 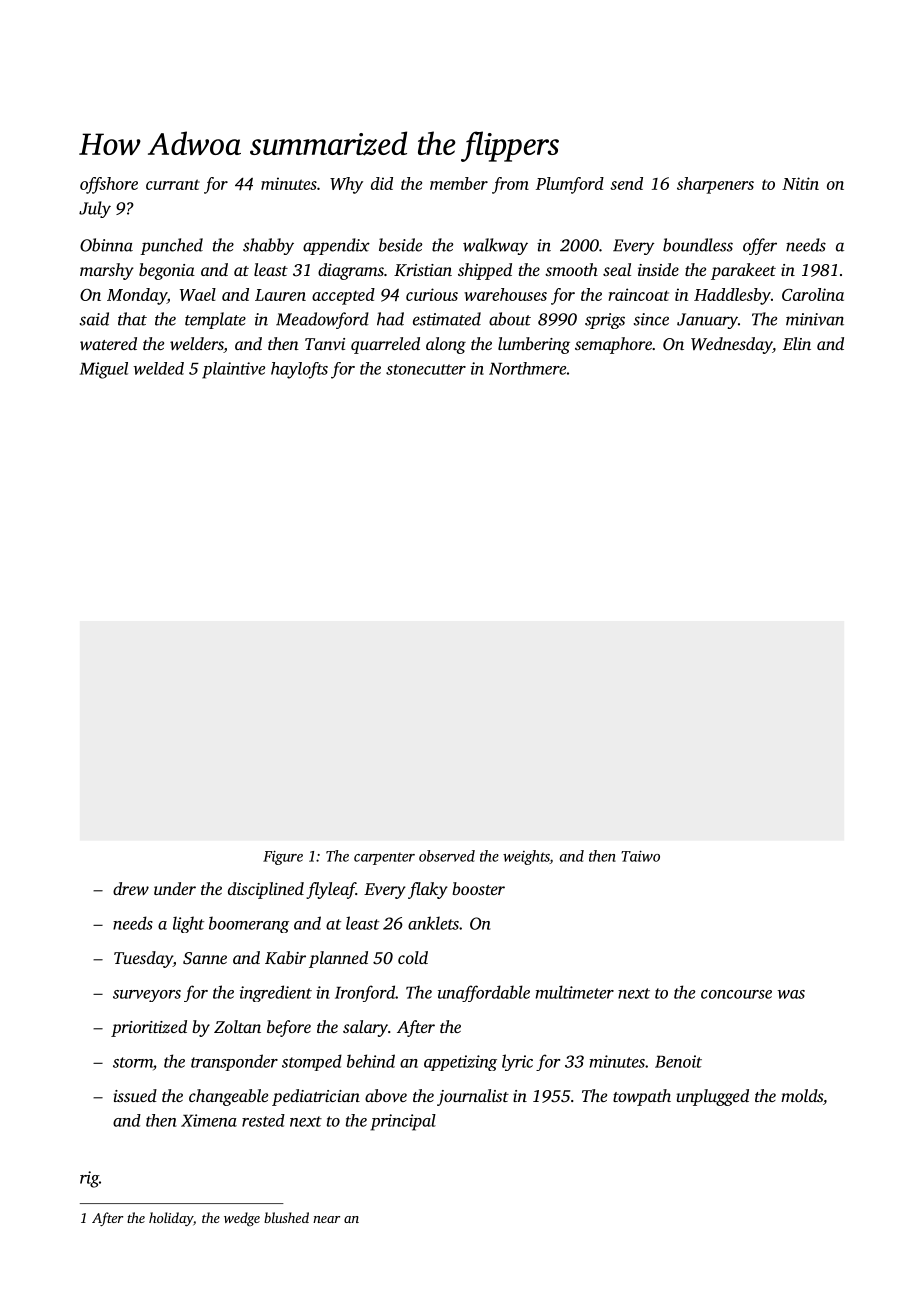 What do you see at coordinates (403, 1122) in the screenshot?
I see `principal` at bounding box center [403, 1122].
